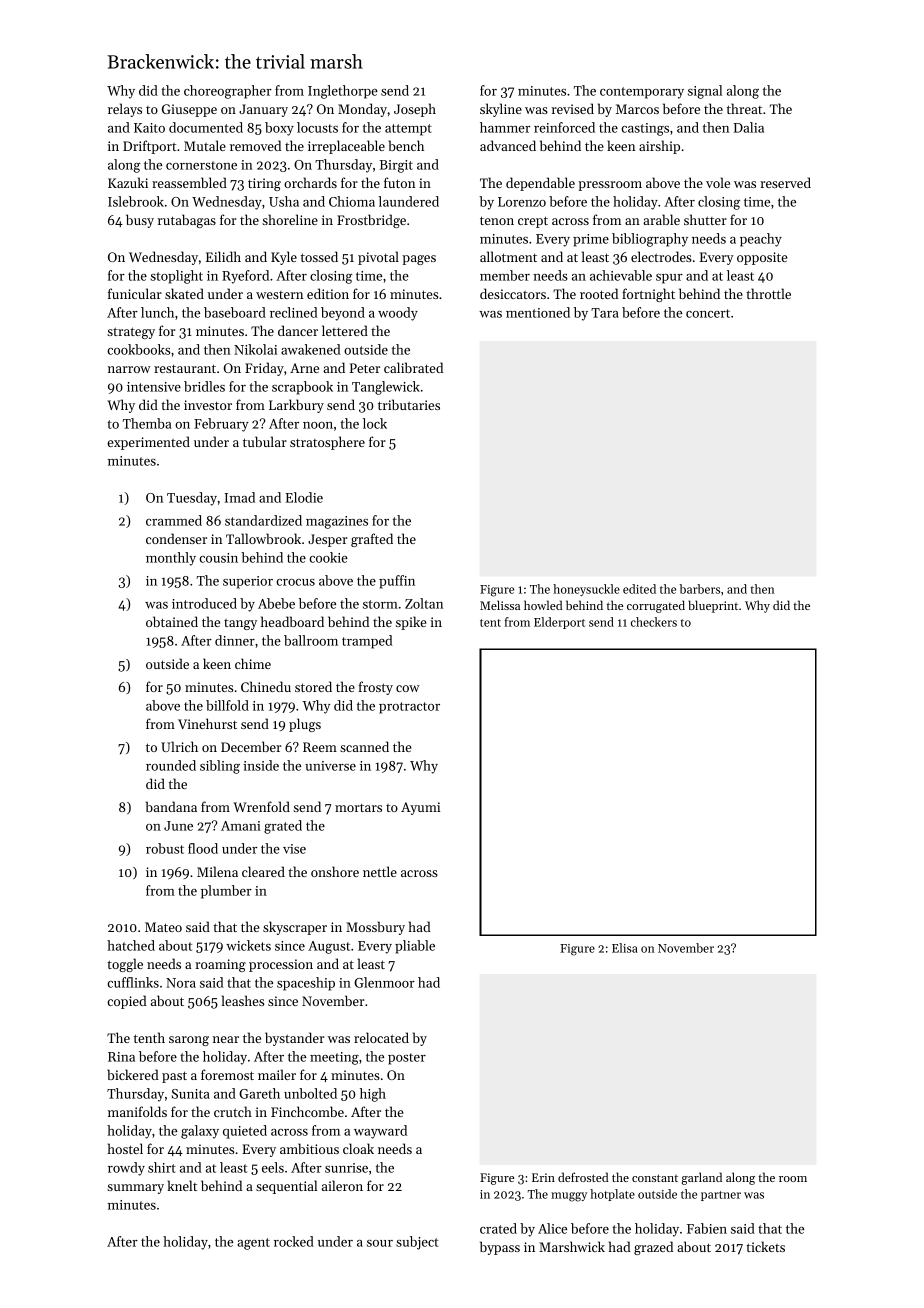  Describe the element at coordinates (248, 582) in the document. I see `superior` at that location.
